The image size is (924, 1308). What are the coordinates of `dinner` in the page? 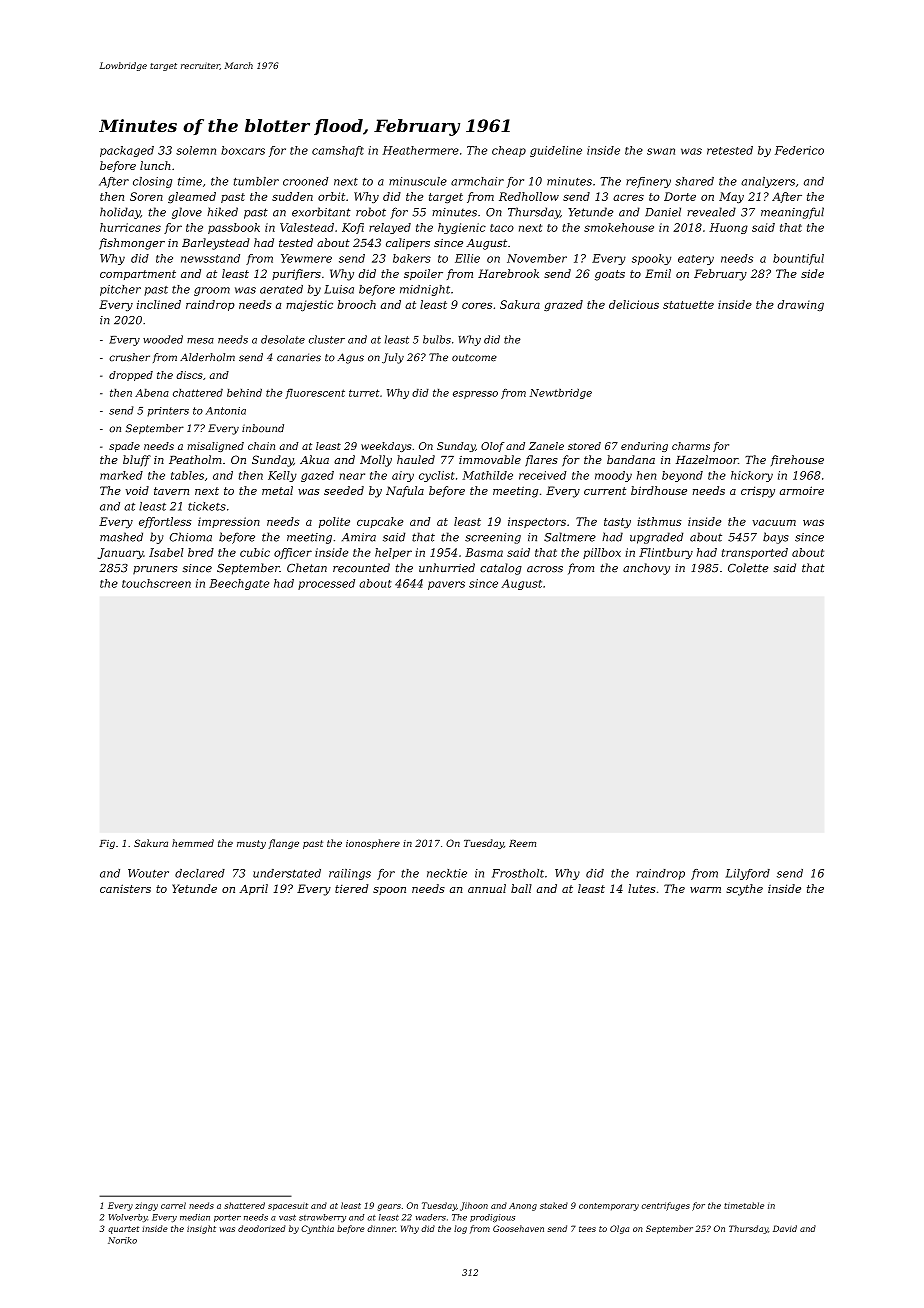 It's located at (381, 1228).
